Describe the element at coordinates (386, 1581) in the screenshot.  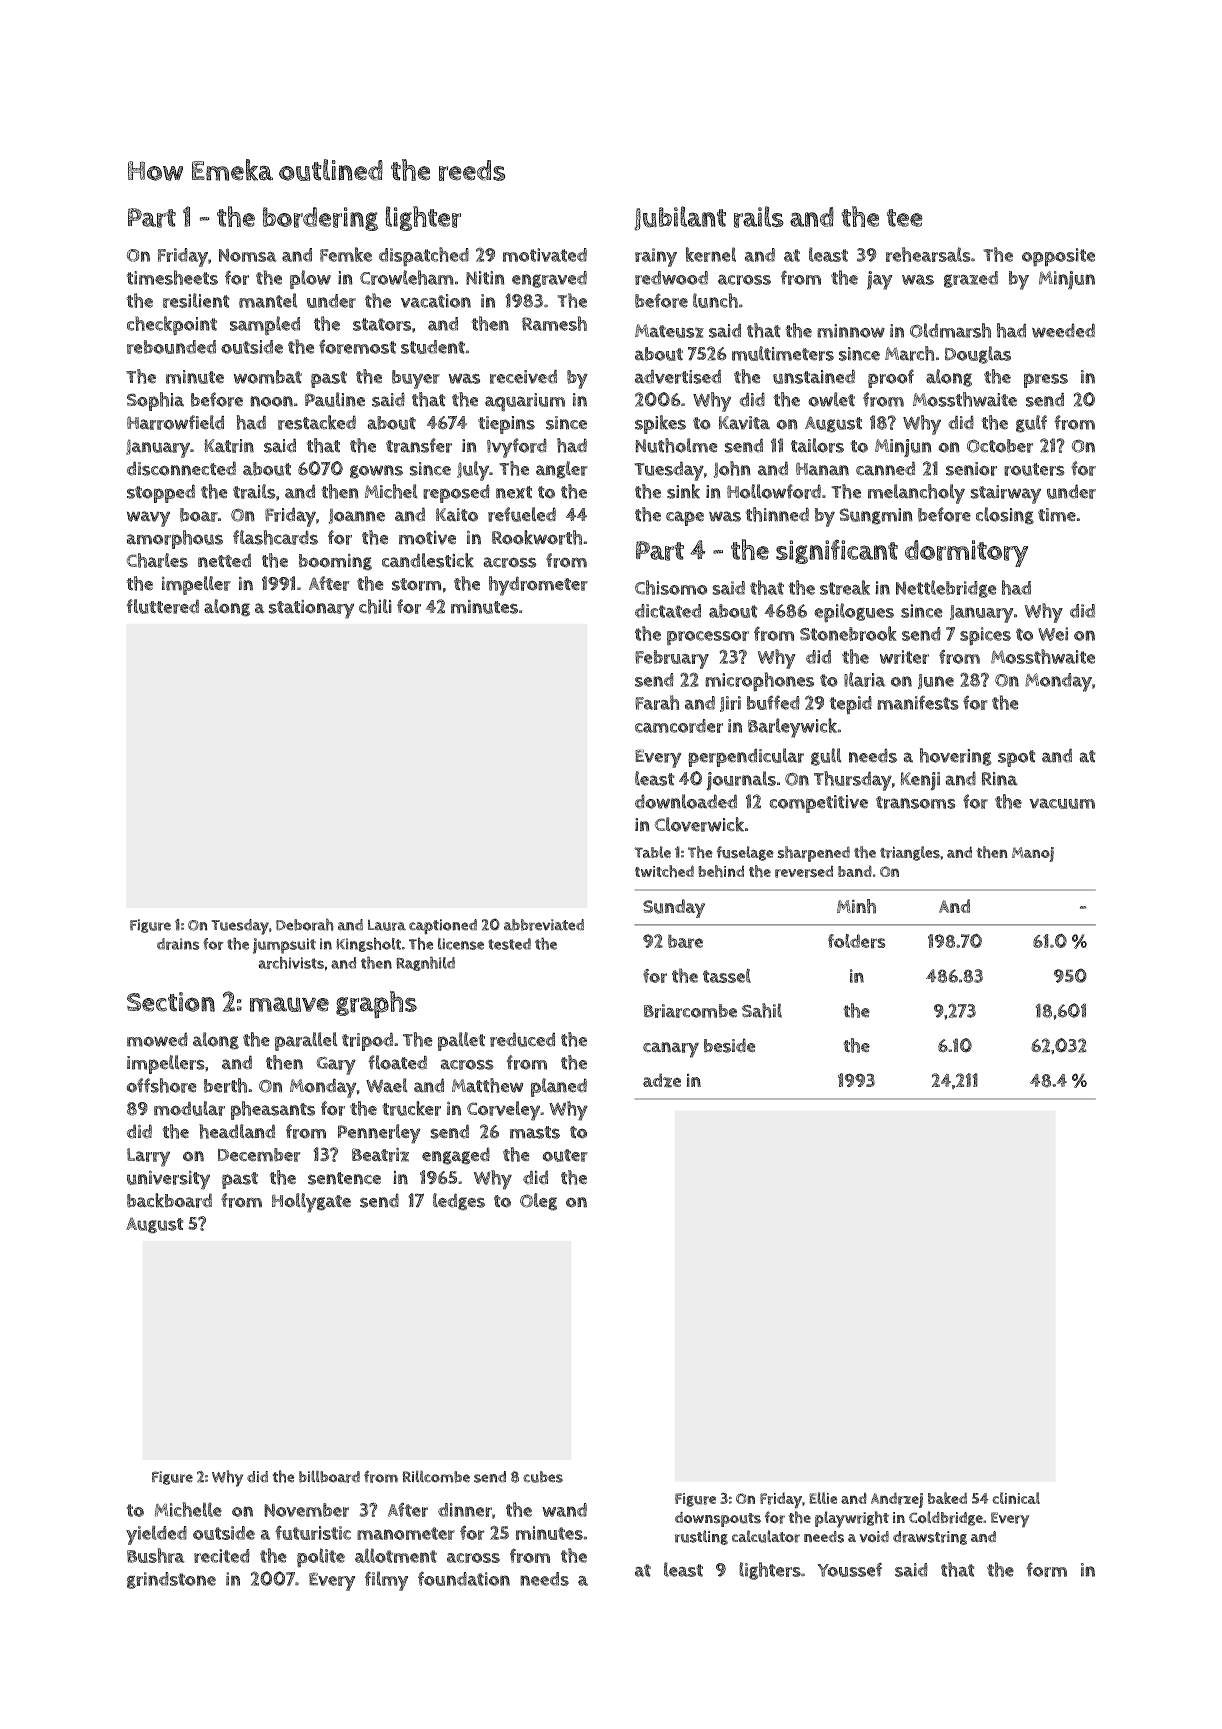
I see `filmy` at that location.
